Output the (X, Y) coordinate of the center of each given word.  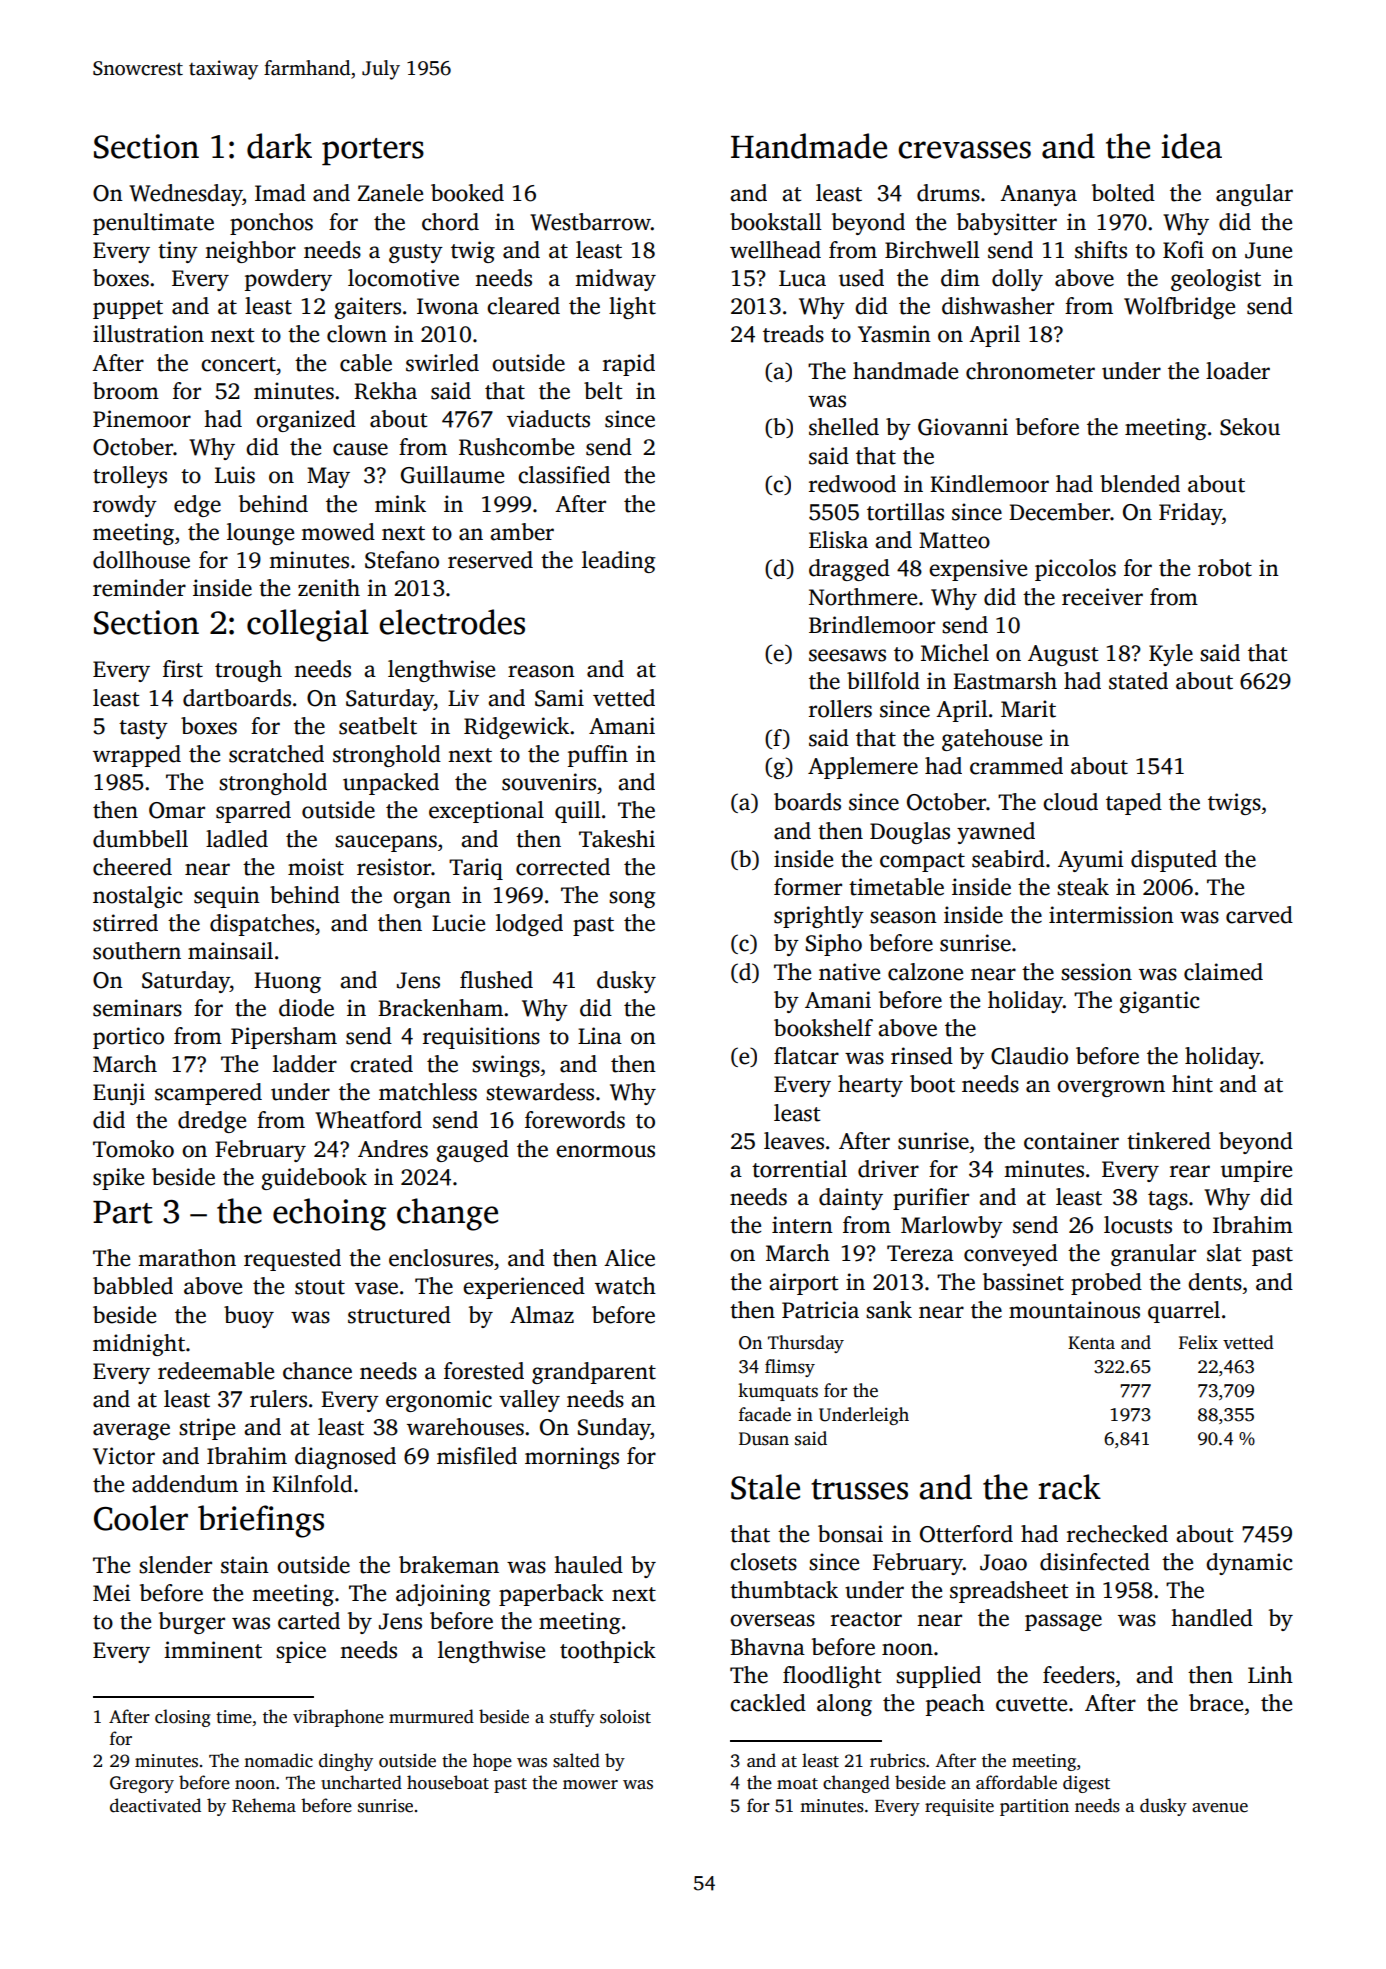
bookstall (776, 222)
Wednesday (186, 195)
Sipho (834, 945)
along (844, 1705)
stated (1138, 681)
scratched (276, 754)
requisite (959, 1807)
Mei (112, 1593)
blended (1140, 484)
